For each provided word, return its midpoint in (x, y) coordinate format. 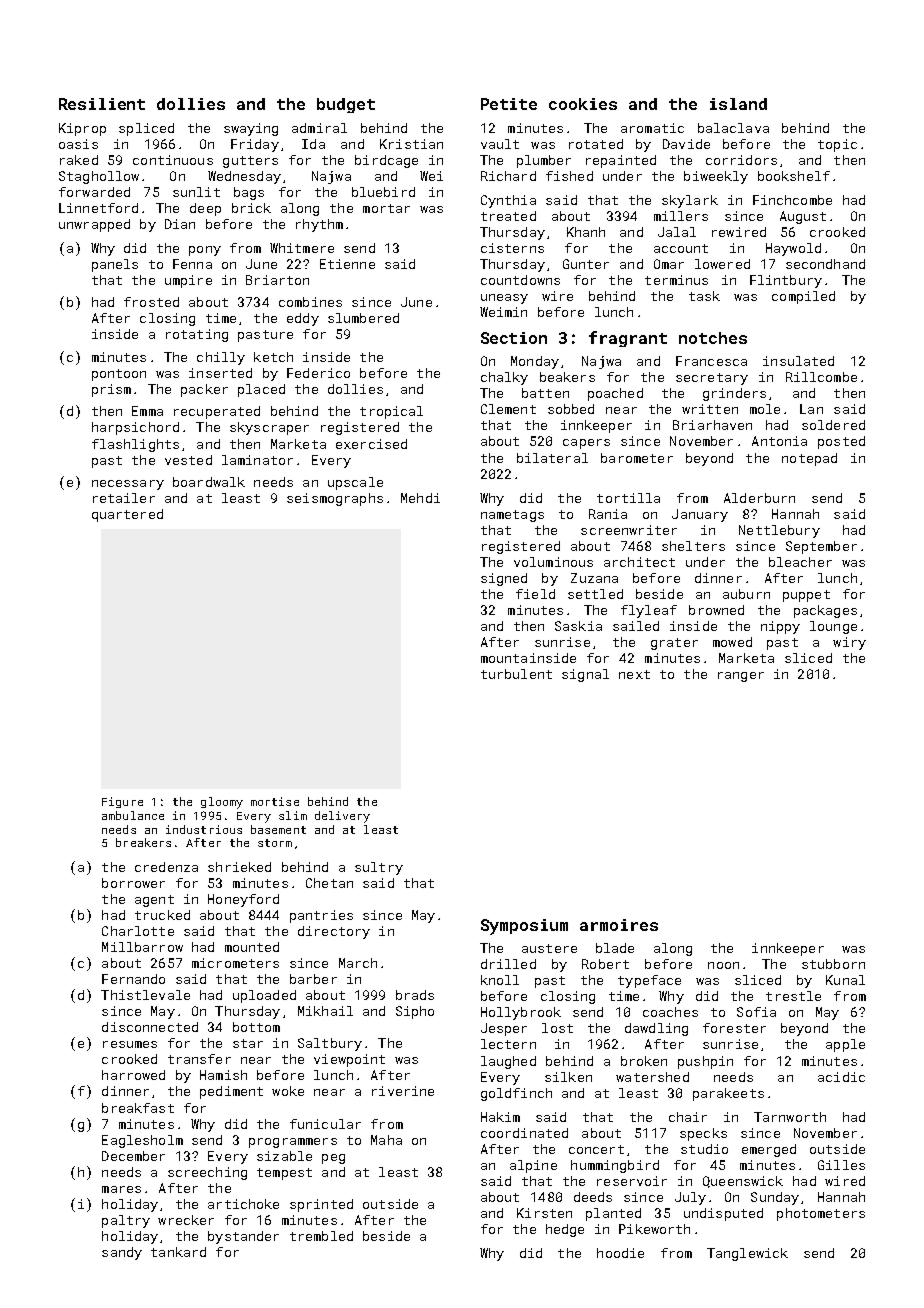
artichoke (243, 1204)
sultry (379, 868)
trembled (321, 1236)
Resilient (102, 104)
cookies (583, 104)
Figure (122, 802)
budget (346, 105)
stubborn (833, 964)
